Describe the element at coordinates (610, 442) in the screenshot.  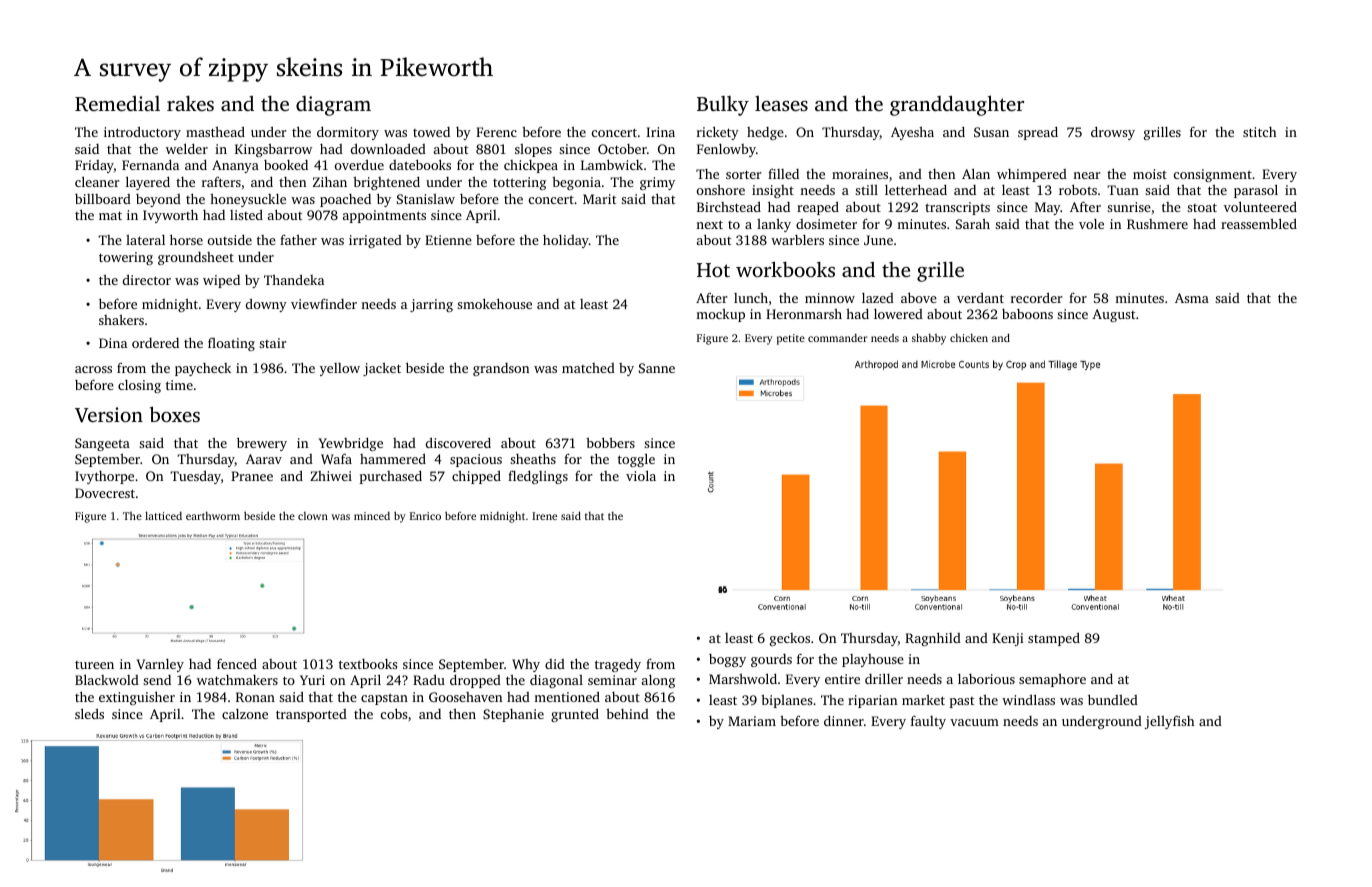
I see `bobbers` at that location.
